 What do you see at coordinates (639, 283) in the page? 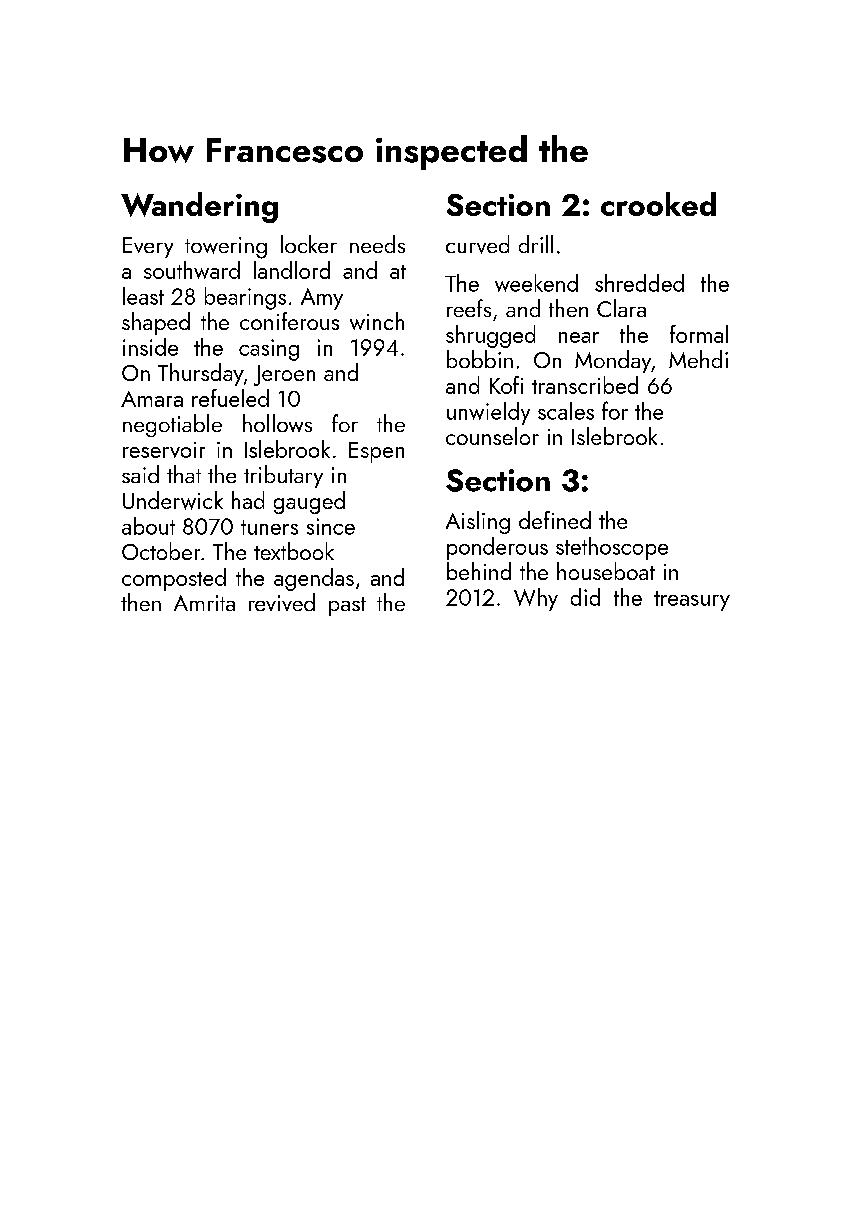
I see `shredded` at bounding box center [639, 283].
